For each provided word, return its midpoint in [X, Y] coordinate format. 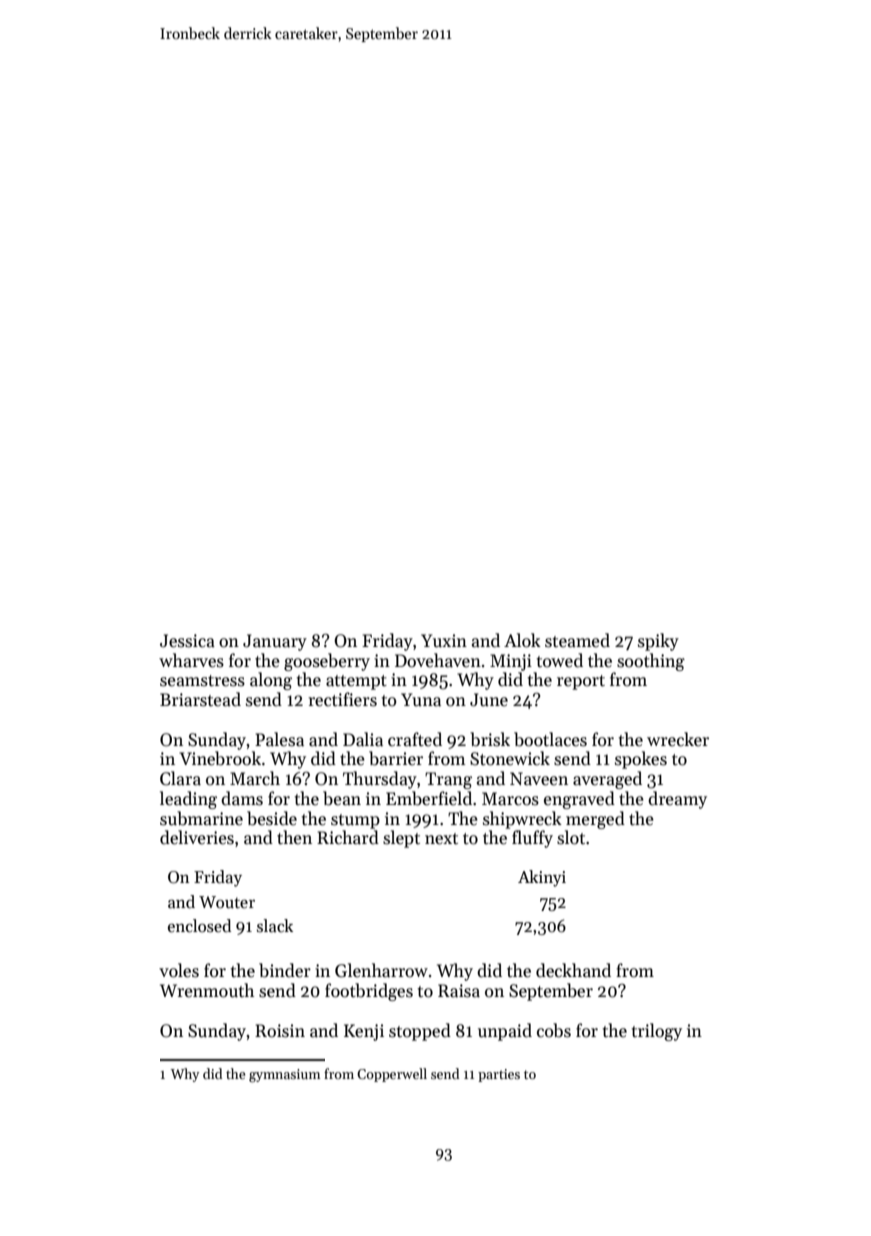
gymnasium [285, 1076]
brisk [490, 739]
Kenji [364, 1032]
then [294, 837]
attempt [356, 682]
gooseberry [327, 662]
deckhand [573, 970]
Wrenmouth [207, 990]
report [581, 682]
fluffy [532, 839]
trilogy [657, 1032]
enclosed [199, 926]
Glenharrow [381, 970]
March [255, 778]
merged [595, 820]
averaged [607, 780]
